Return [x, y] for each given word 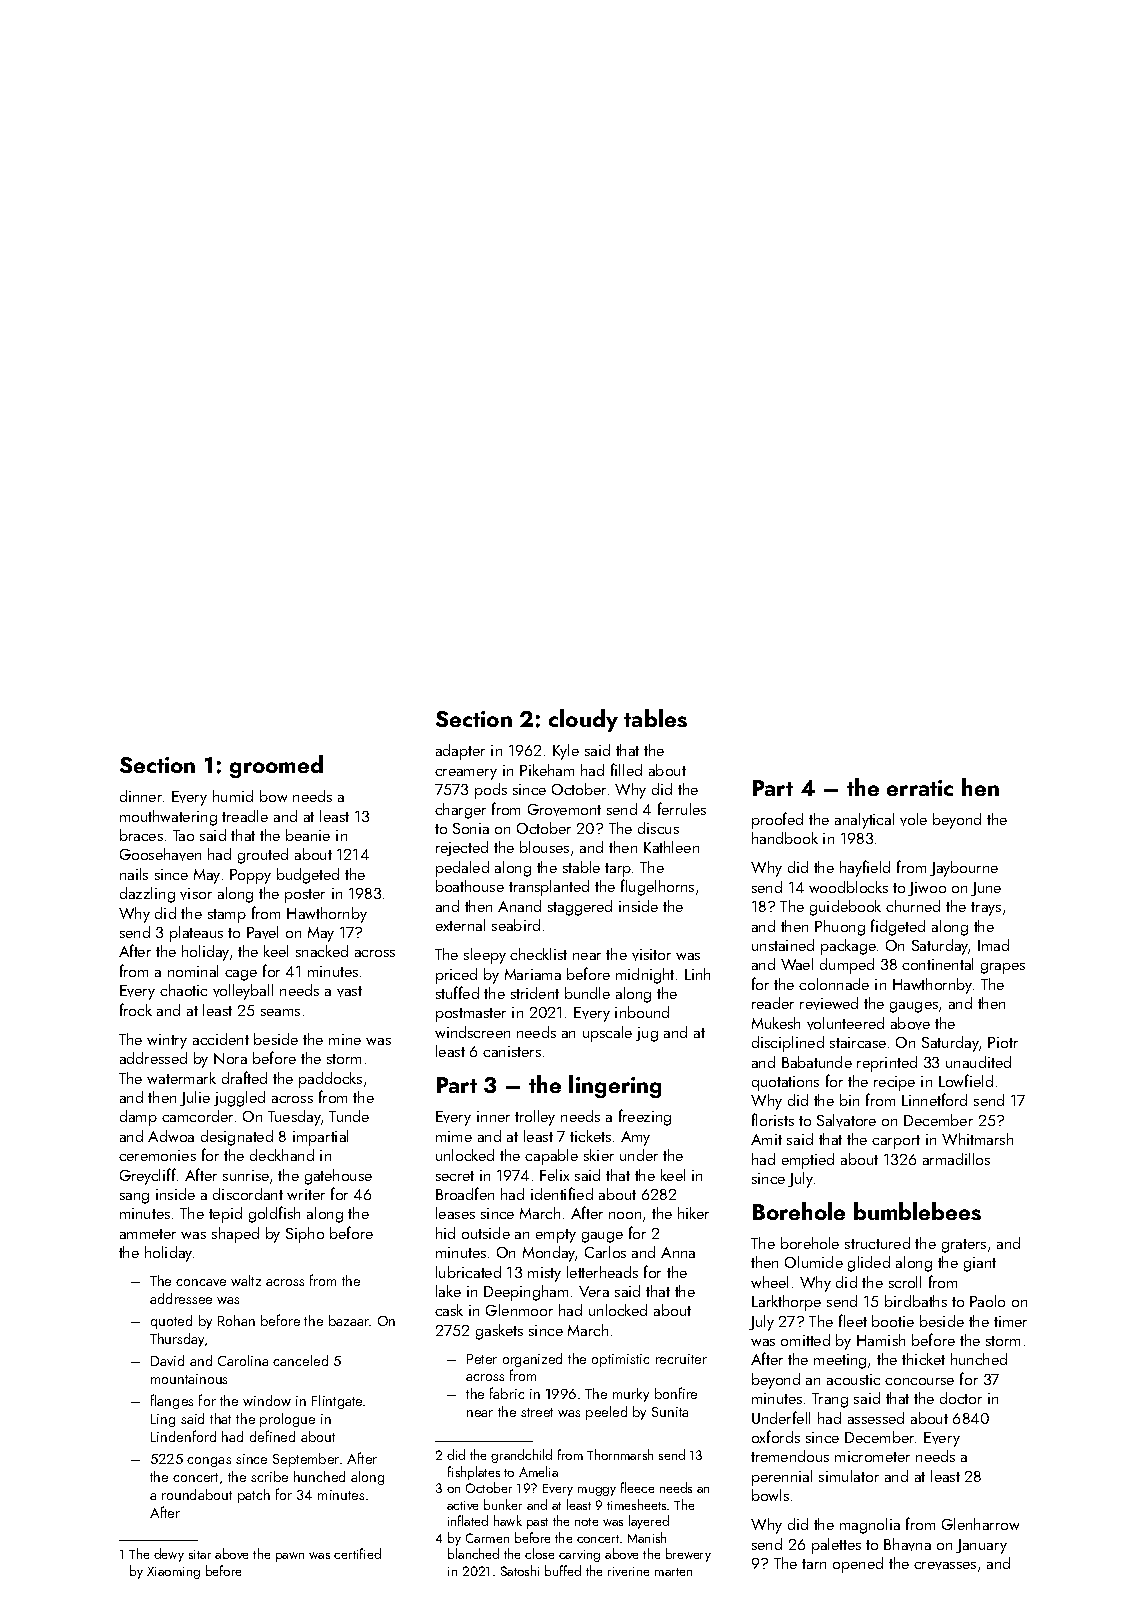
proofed [777, 820]
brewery [688, 1555]
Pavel [262, 932]
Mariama [533, 974]
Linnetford [934, 1099]
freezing [645, 1117]
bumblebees [917, 1211]
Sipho [305, 1235]
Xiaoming [173, 1573]
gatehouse [338, 1177]
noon [625, 1215]
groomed [276, 766]
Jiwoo [927, 889]
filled [626, 769]
